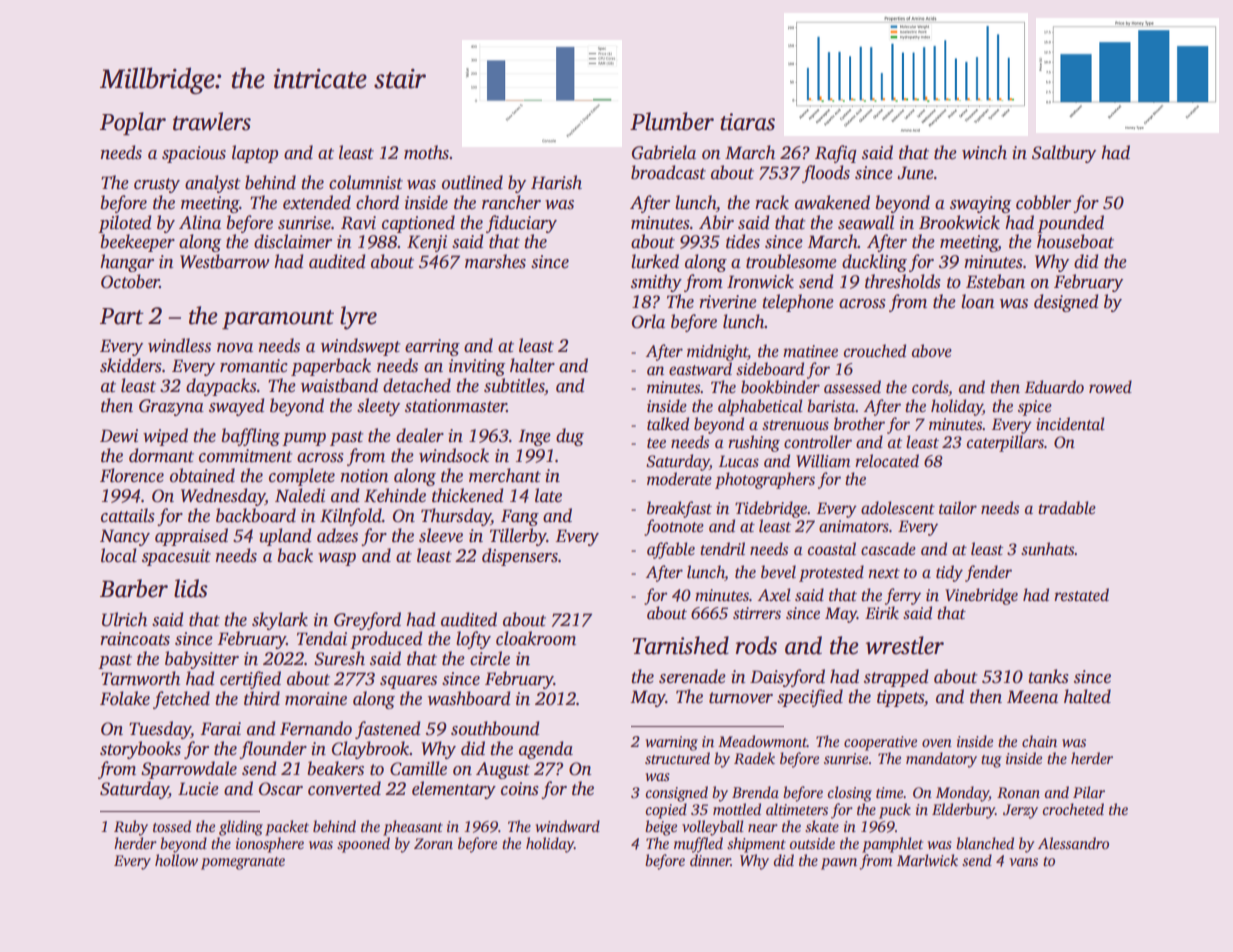 The height and width of the screenshot is (952, 1233). What do you see at coordinates (1048, 676) in the screenshot?
I see `tanks` at bounding box center [1048, 676].
